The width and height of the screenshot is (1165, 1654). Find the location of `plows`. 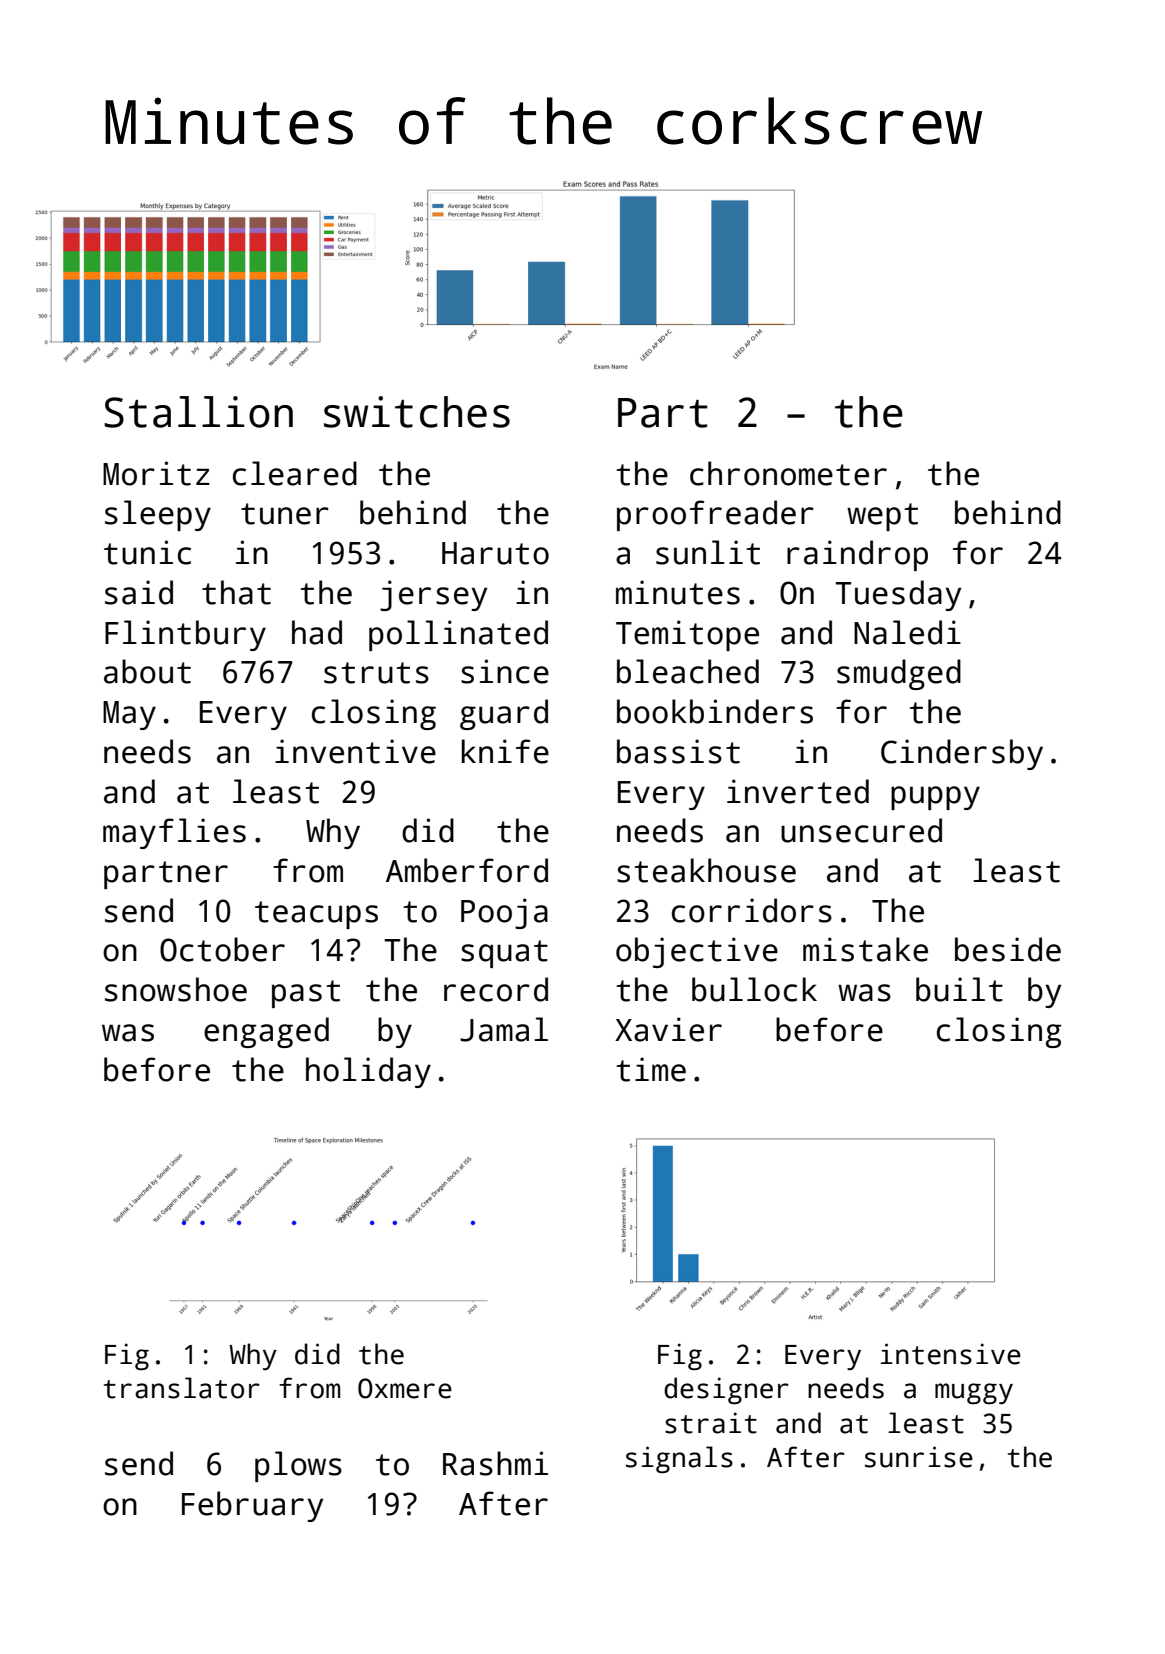

plows is located at coordinates (298, 1466).
